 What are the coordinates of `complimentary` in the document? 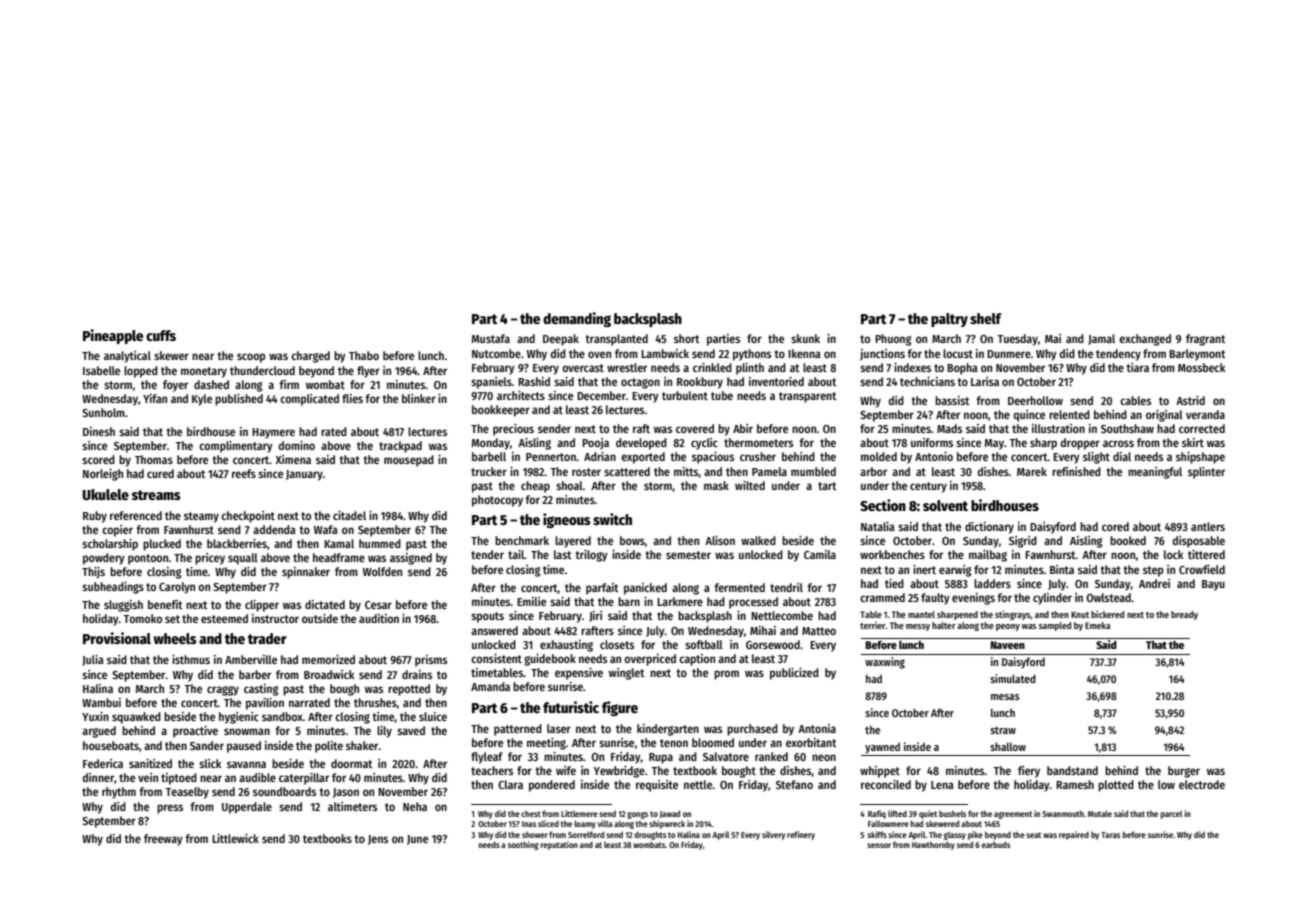 It's located at (236, 447).
